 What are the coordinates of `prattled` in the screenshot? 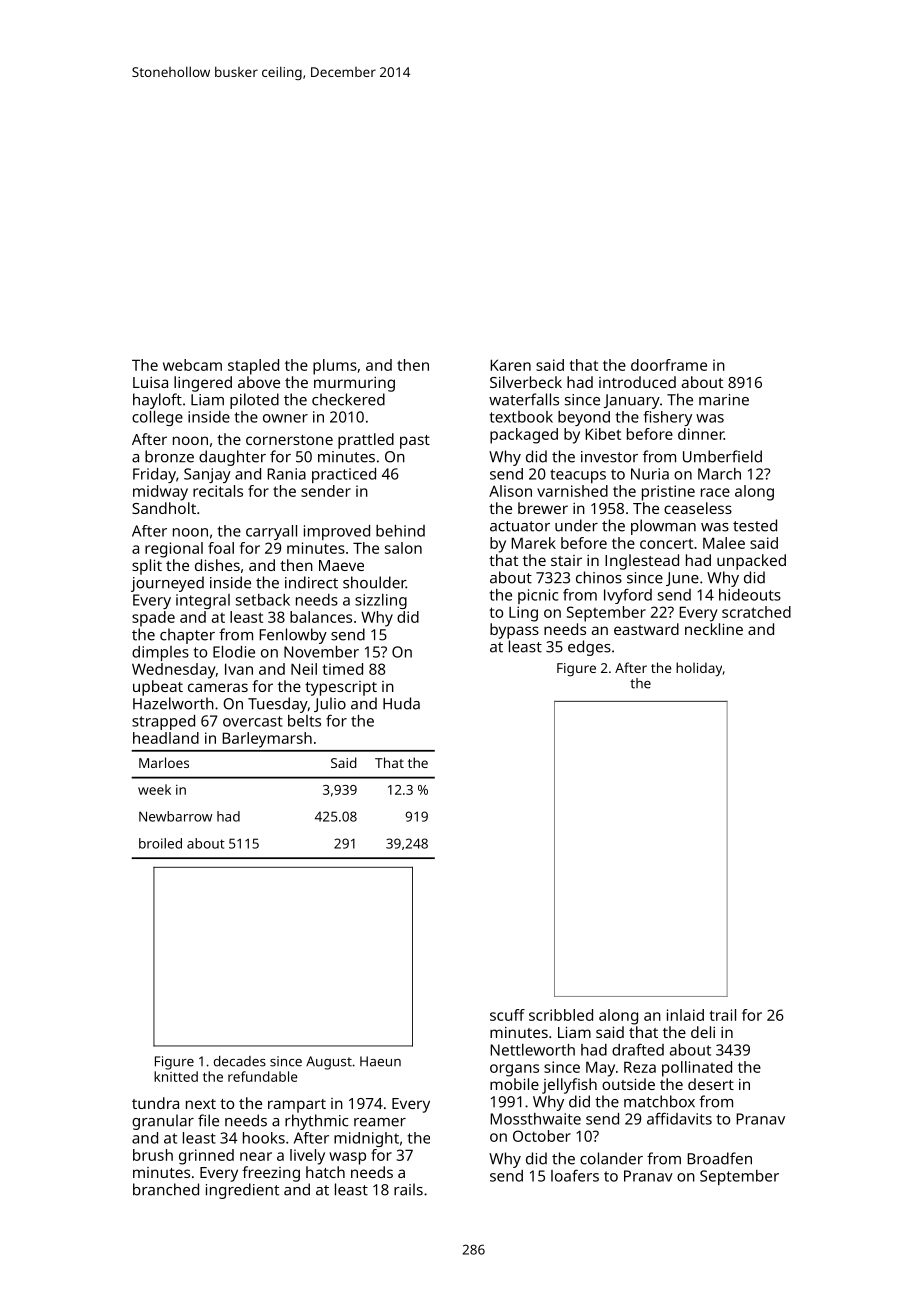 It's located at (366, 441).
